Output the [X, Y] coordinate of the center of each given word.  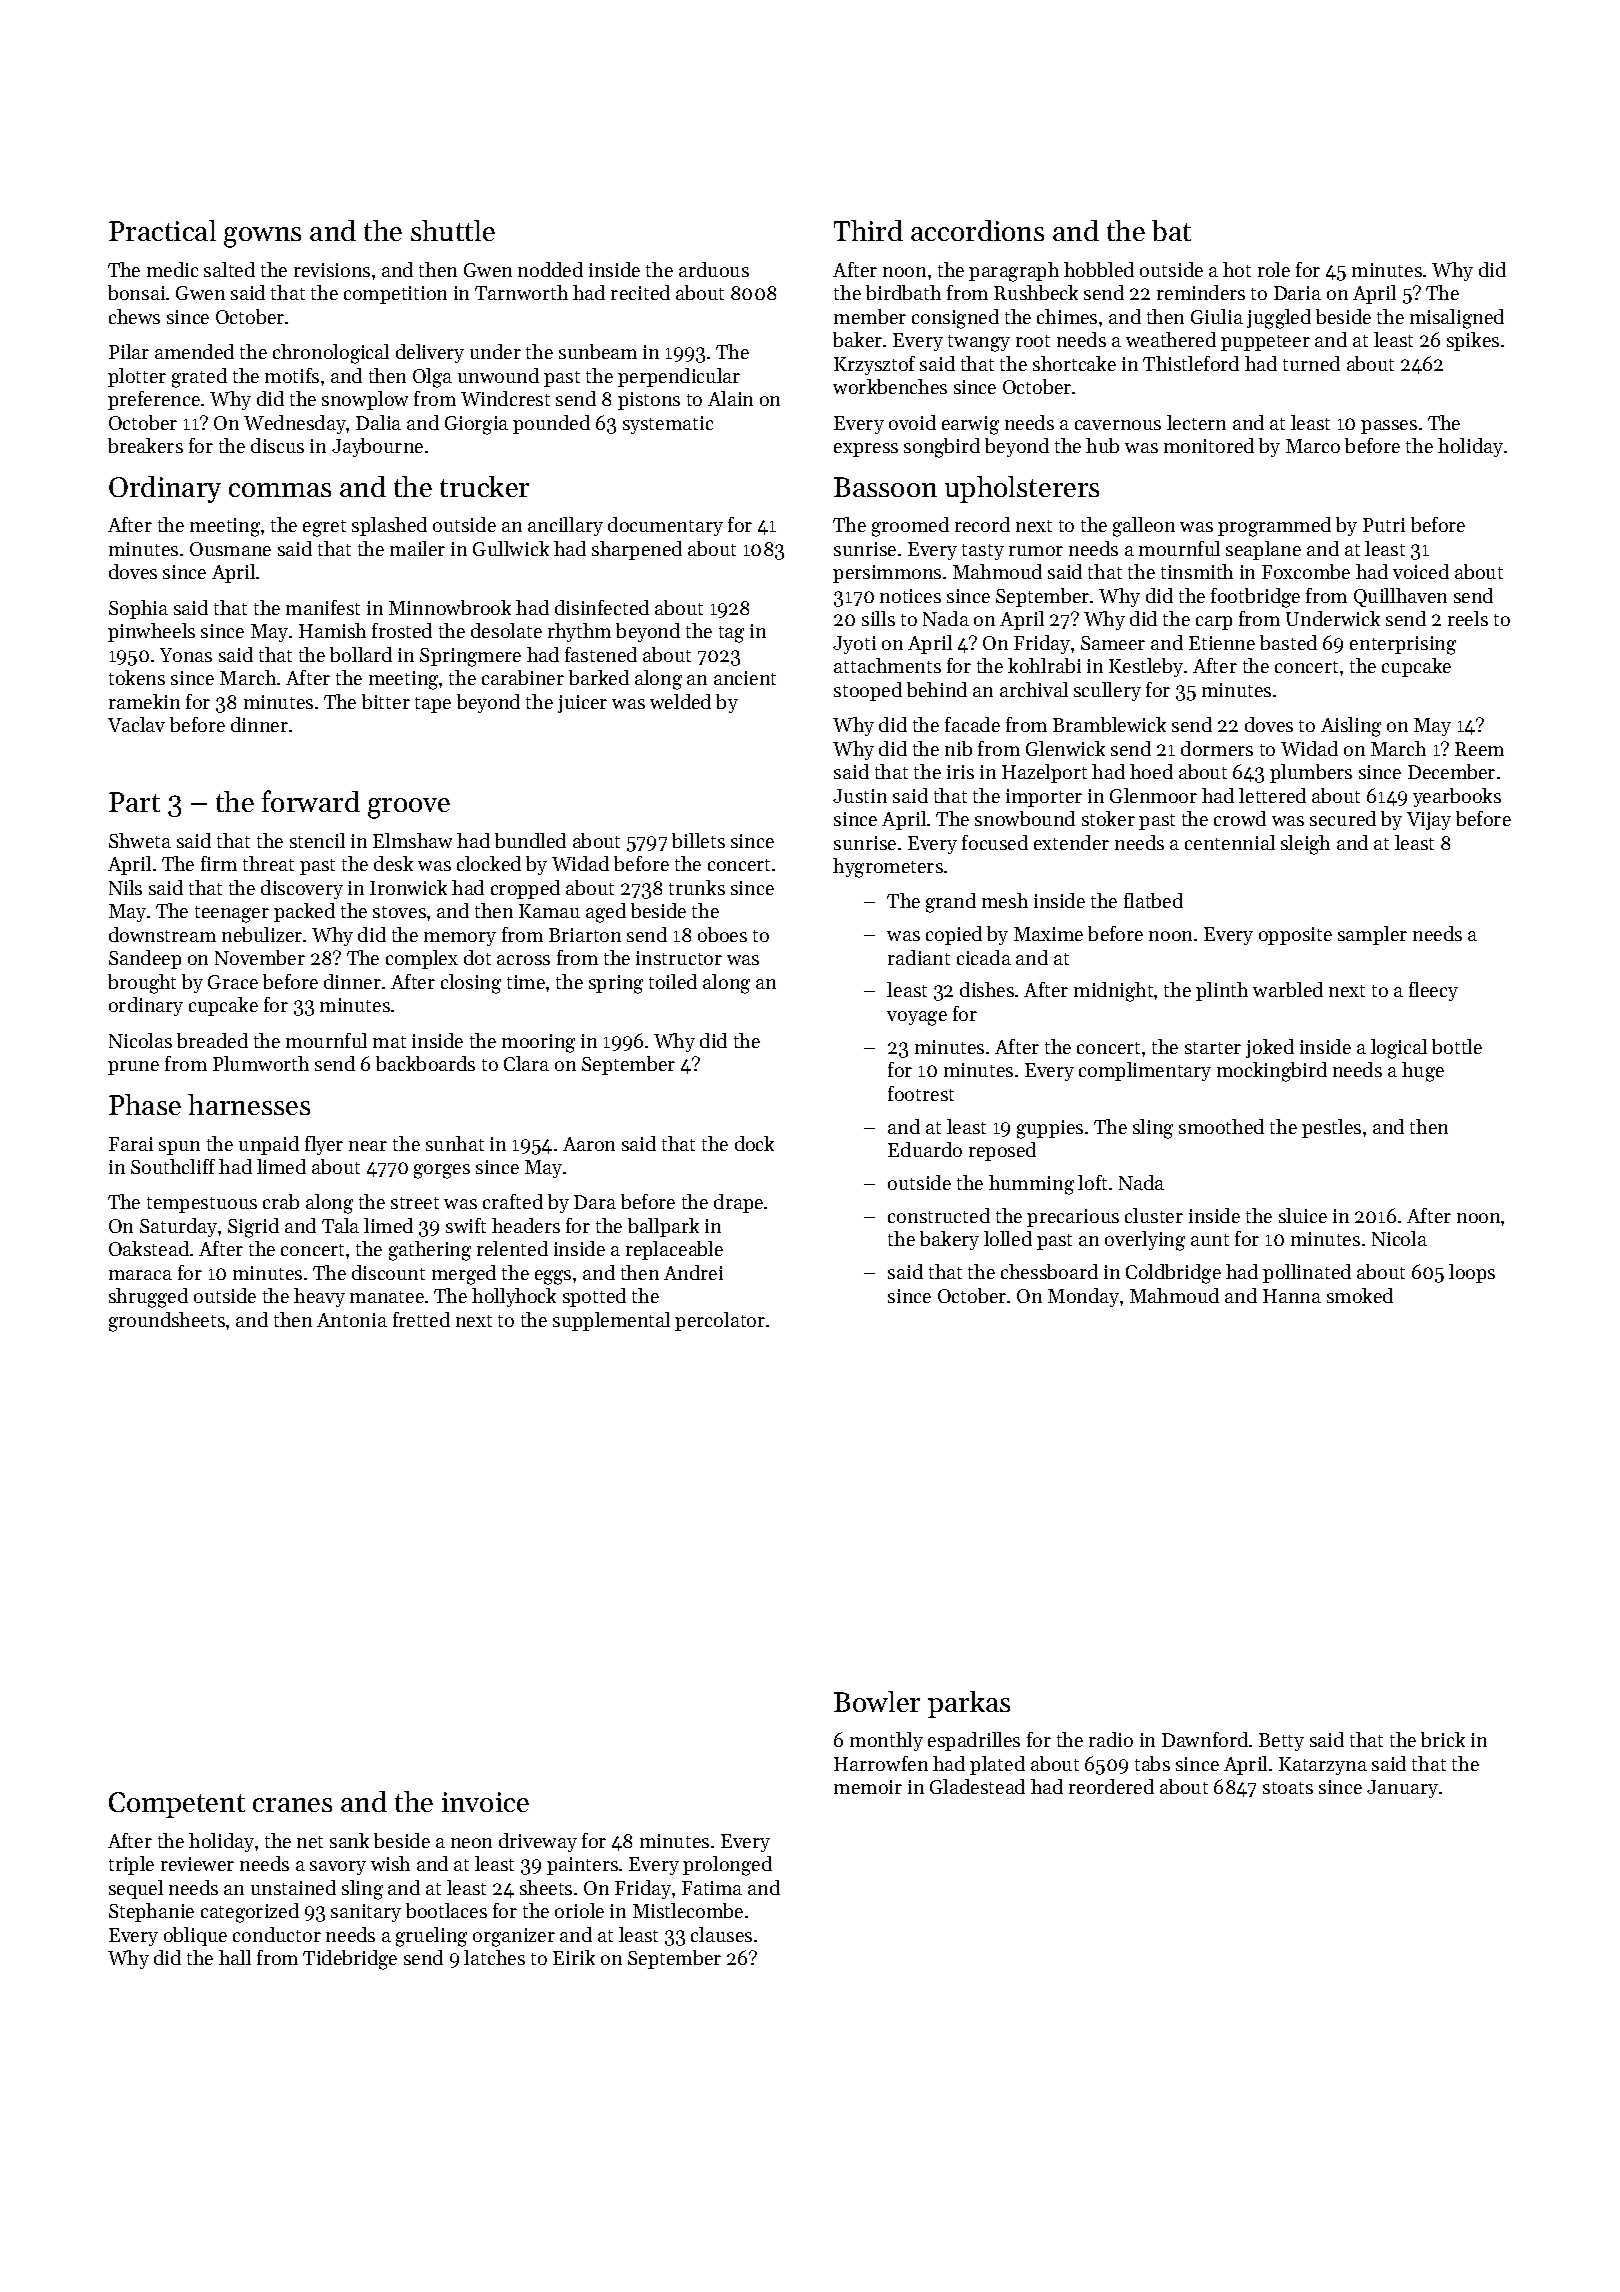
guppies [1050, 1129]
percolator [720, 1321]
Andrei [693, 1272]
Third [868, 230]
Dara [595, 1202]
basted [1288, 642]
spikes [1473, 341]
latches [494, 1957]
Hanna [1292, 1296]
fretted [421, 1319]
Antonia [352, 1320]
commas [280, 490]
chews [134, 316]
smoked [1360, 1295]
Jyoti [854, 645]
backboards [425, 1063]
